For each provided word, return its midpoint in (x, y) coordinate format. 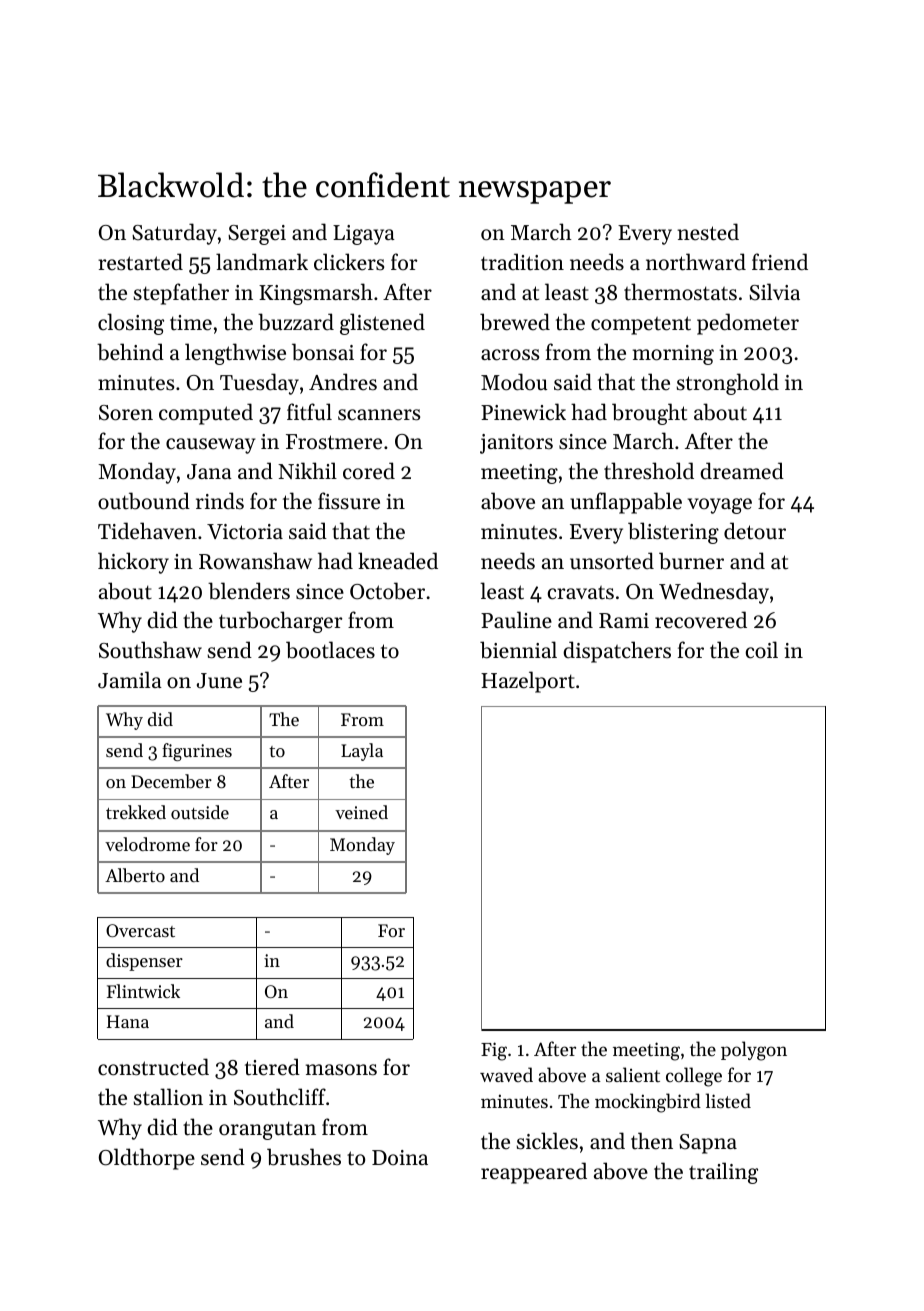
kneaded (398, 561)
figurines (197, 752)
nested (708, 232)
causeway (210, 446)
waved (506, 1074)
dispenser (144, 962)
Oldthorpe (147, 1159)
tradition (522, 262)
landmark (262, 262)
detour (755, 531)
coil (762, 650)
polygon (754, 1051)
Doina (400, 1157)
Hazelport (528, 682)
